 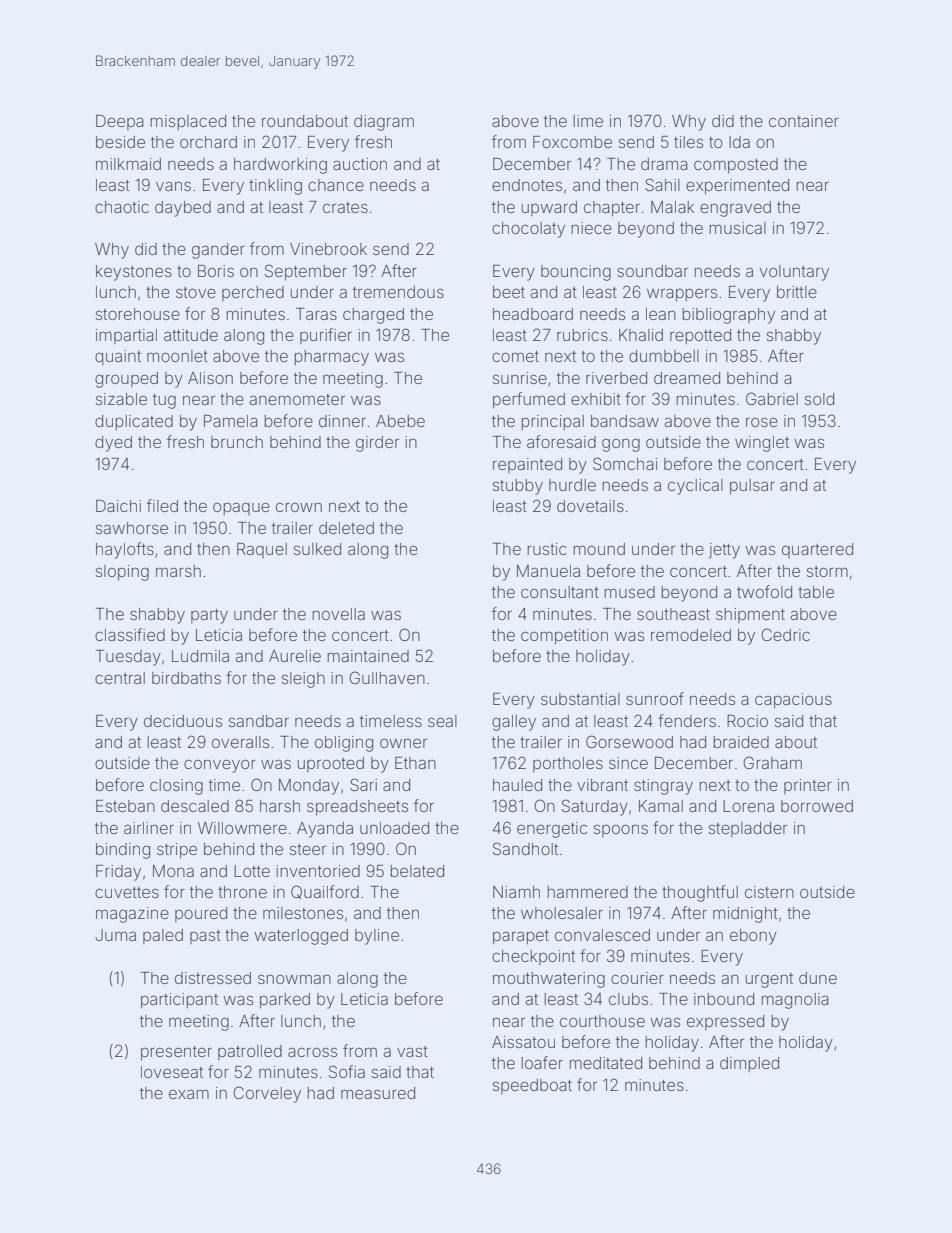 I want to click on sold, so click(x=819, y=399).
